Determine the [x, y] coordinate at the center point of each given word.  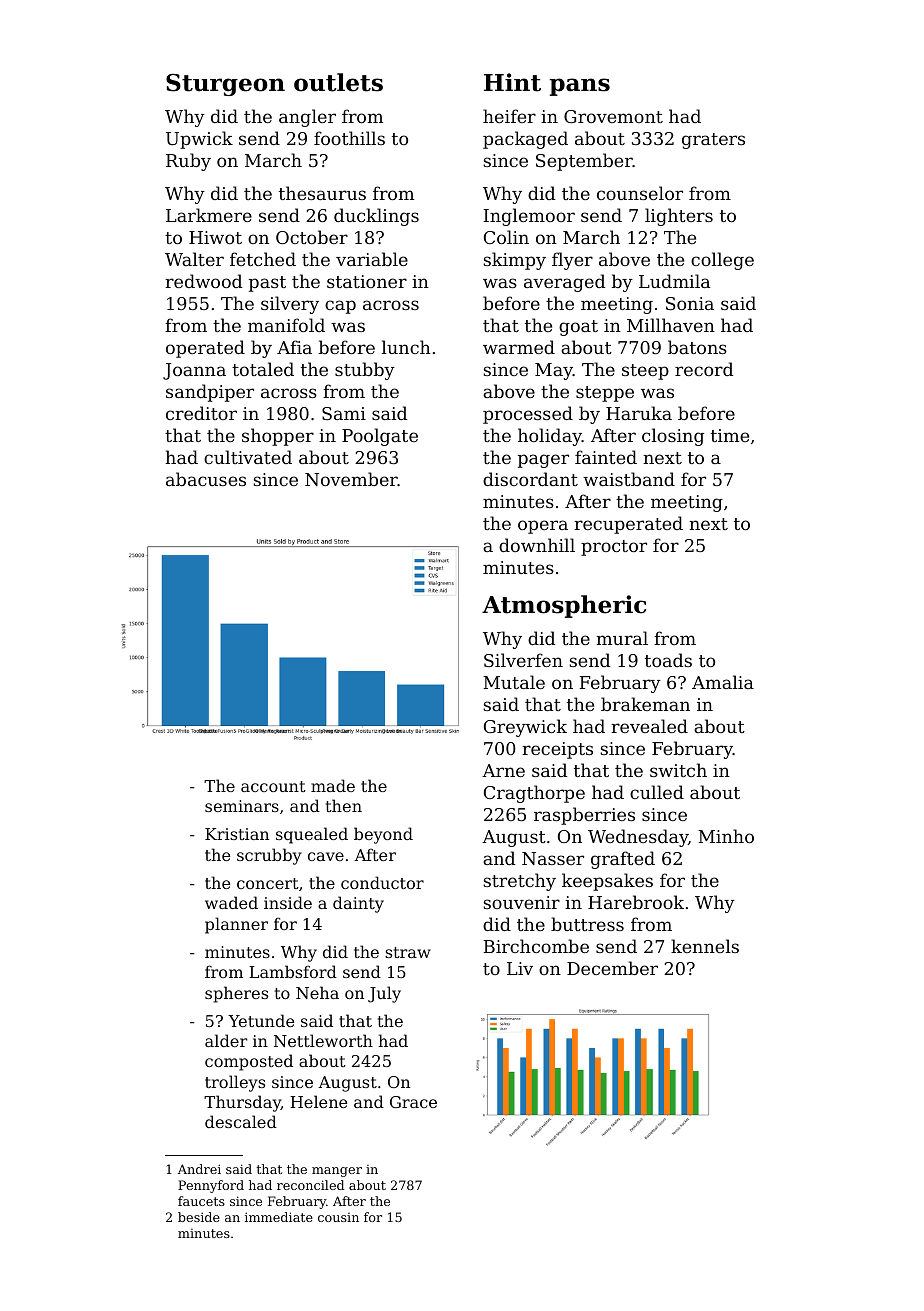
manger [337, 1172]
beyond [383, 835]
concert [268, 883]
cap [340, 307]
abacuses [206, 479]
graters [713, 141]
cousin [338, 1217]
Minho [726, 836]
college [722, 261]
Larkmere [209, 215]
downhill [537, 545]
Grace [413, 1102]
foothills [349, 138]
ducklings [376, 217]
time [730, 435]
